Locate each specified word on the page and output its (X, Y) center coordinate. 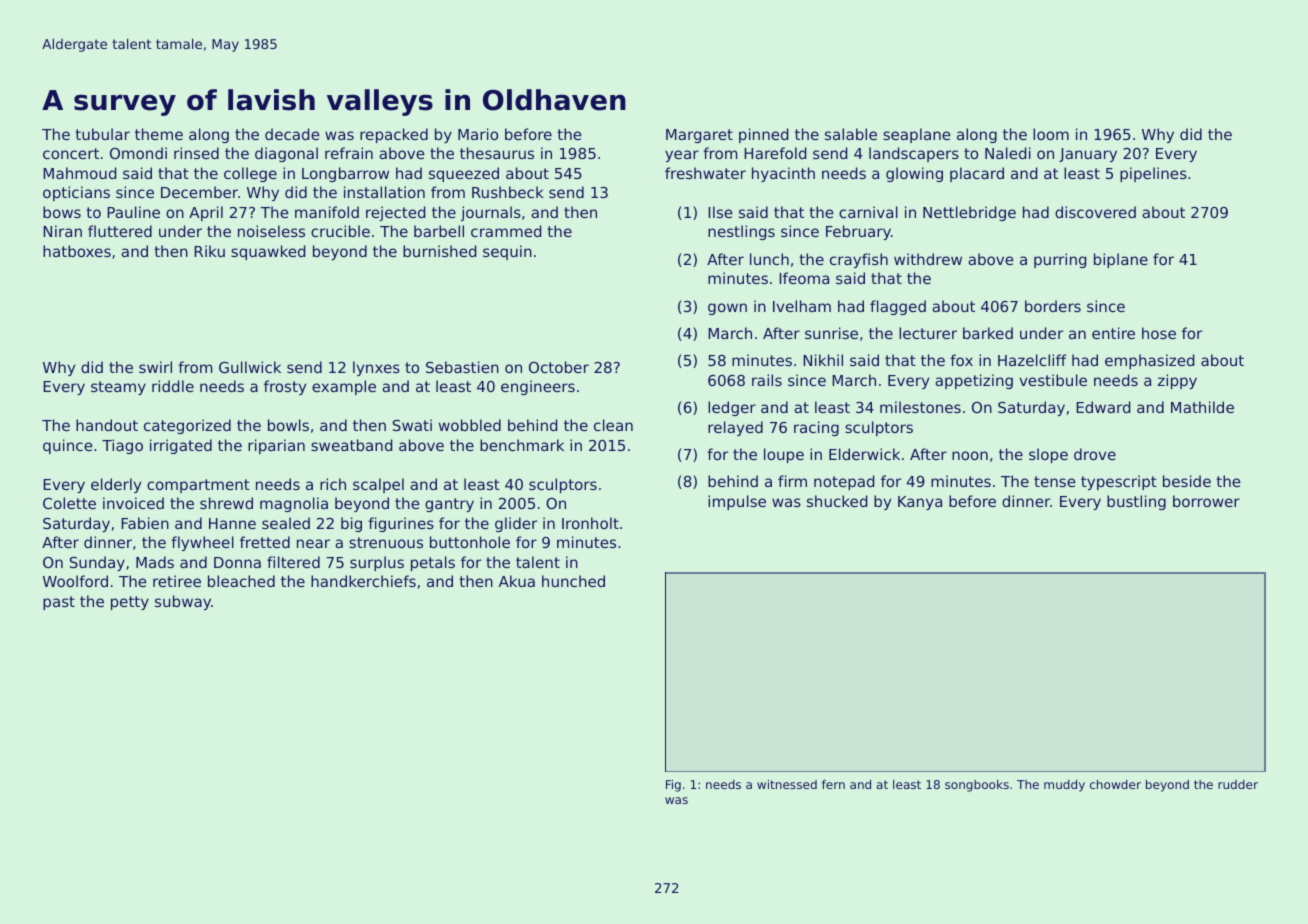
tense (1054, 481)
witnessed (787, 784)
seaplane (916, 135)
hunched (573, 581)
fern (833, 784)
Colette (69, 503)
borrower (1206, 501)
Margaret (699, 136)
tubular (102, 134)
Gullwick (250, 367)
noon (970, 455)
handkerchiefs (363, 581)
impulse (737, 502)
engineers (538, 387)
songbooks (977, 786)
